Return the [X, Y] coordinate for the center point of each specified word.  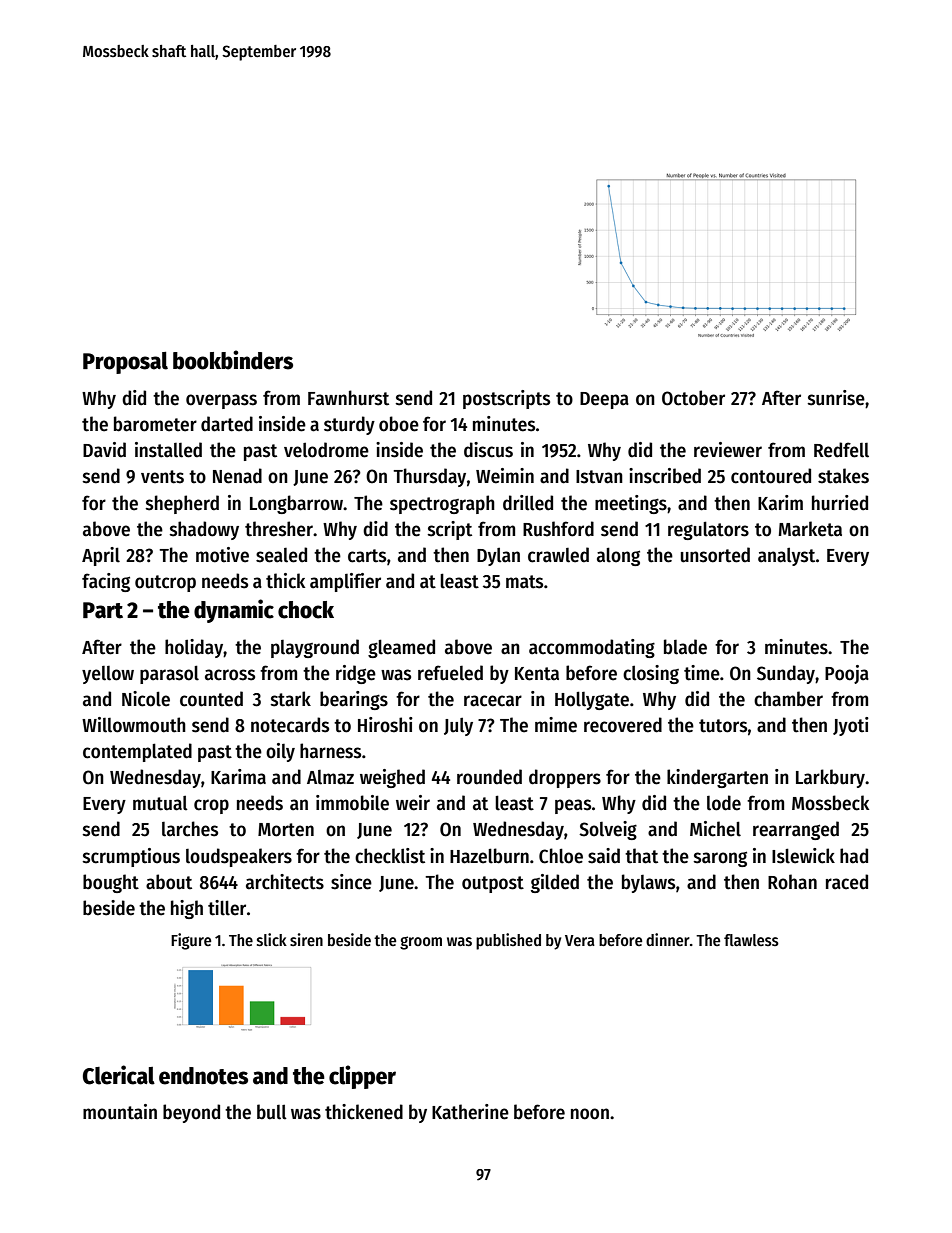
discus [488, 450]
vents [162, 477]
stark [290, 699]
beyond [191, 1113]
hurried [840, 503]
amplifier [345, 582]
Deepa [604, 400]
